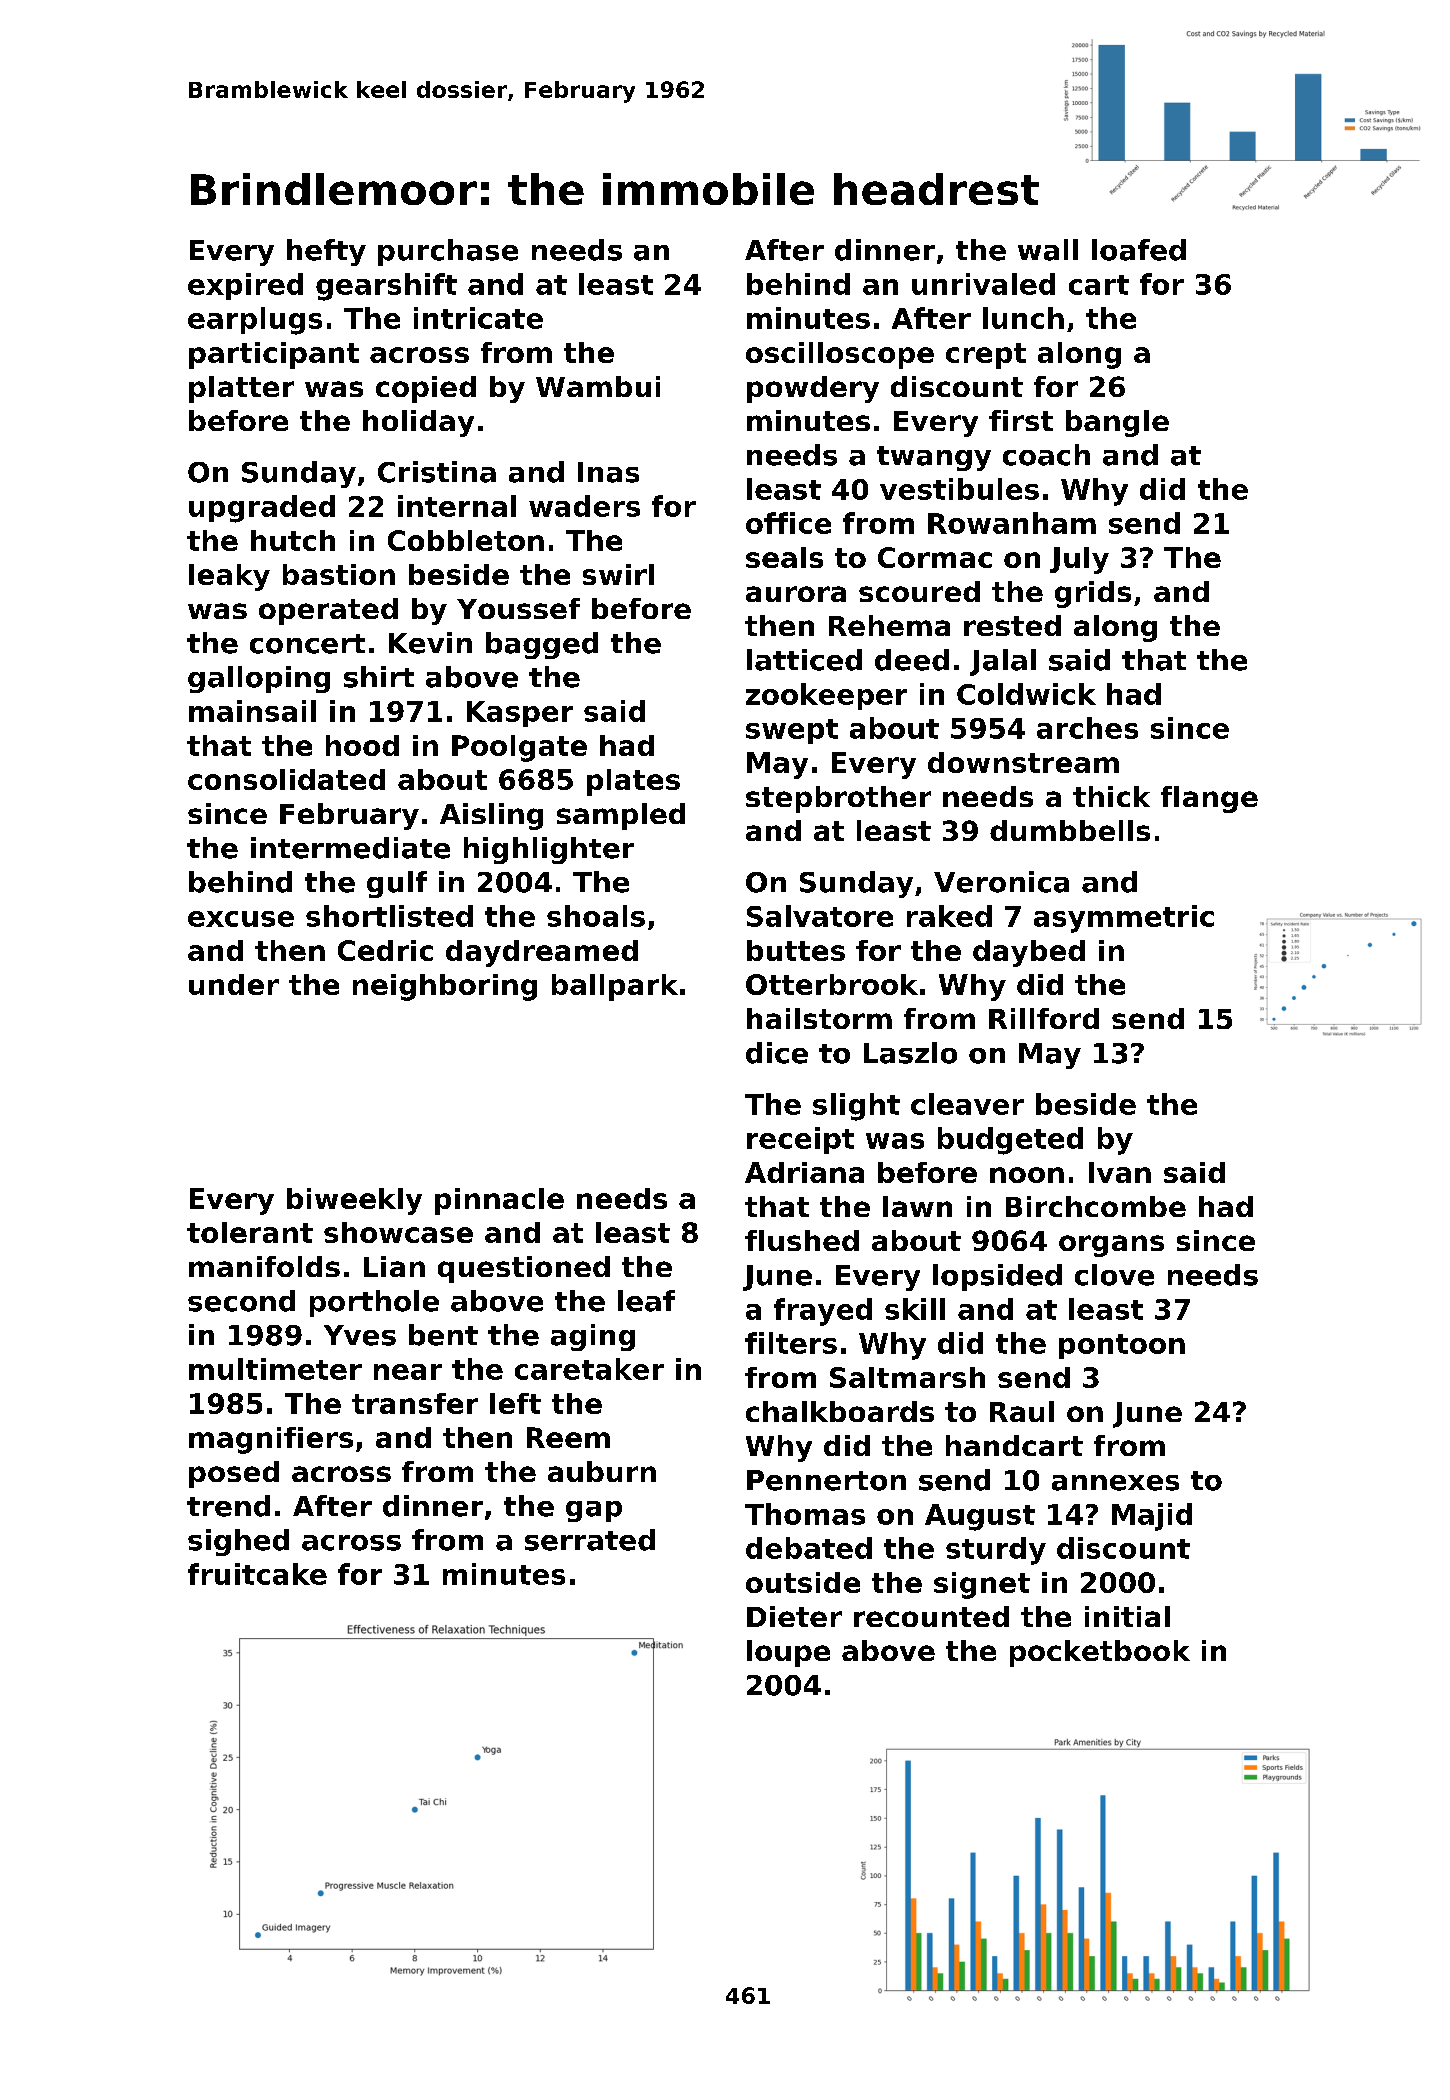 This screenshot has height=2100, width=1450. I want to click on unrivaled, so click(983, 284).
